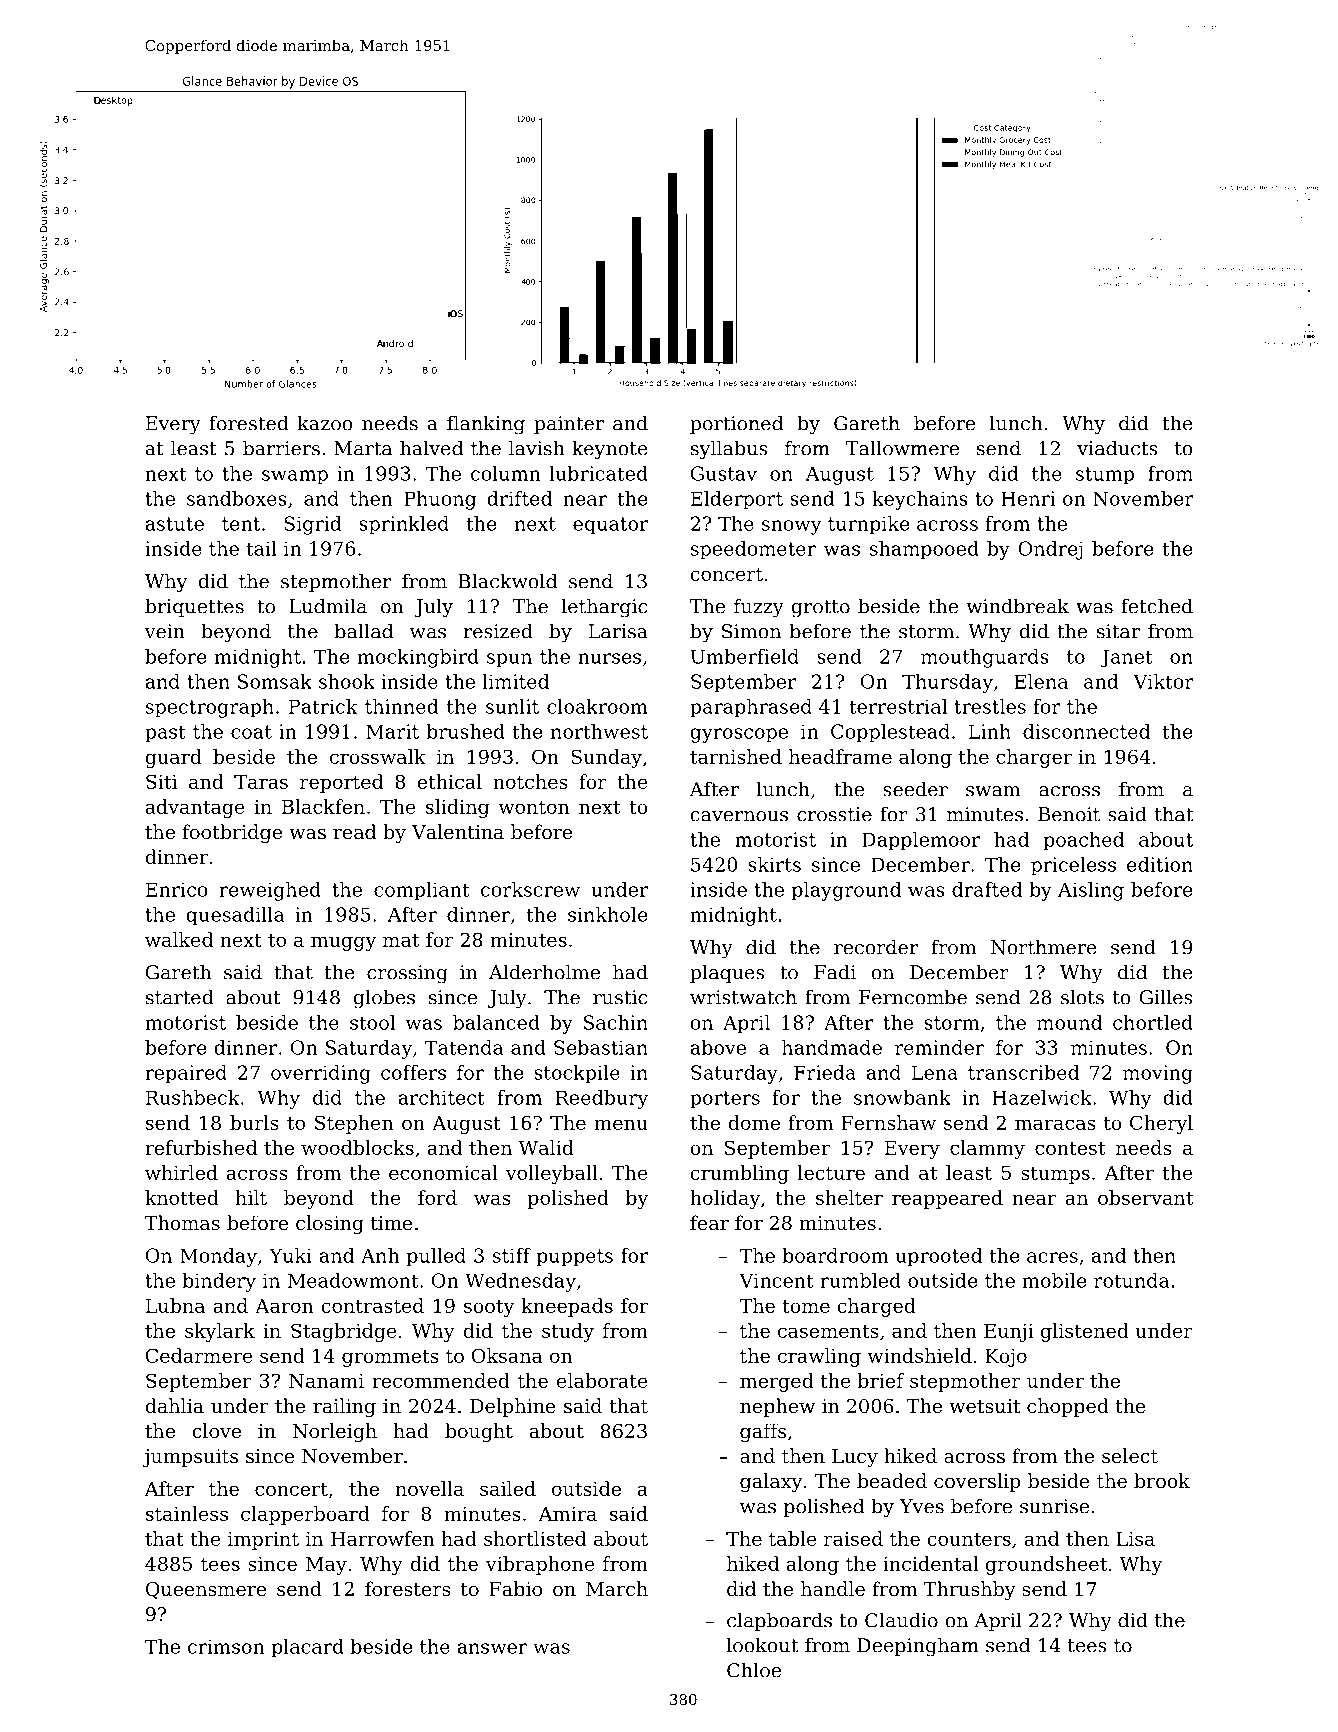 The width and height of the screenshot is (1338, 1732). I want to click on select, so click(1130, 1455).
